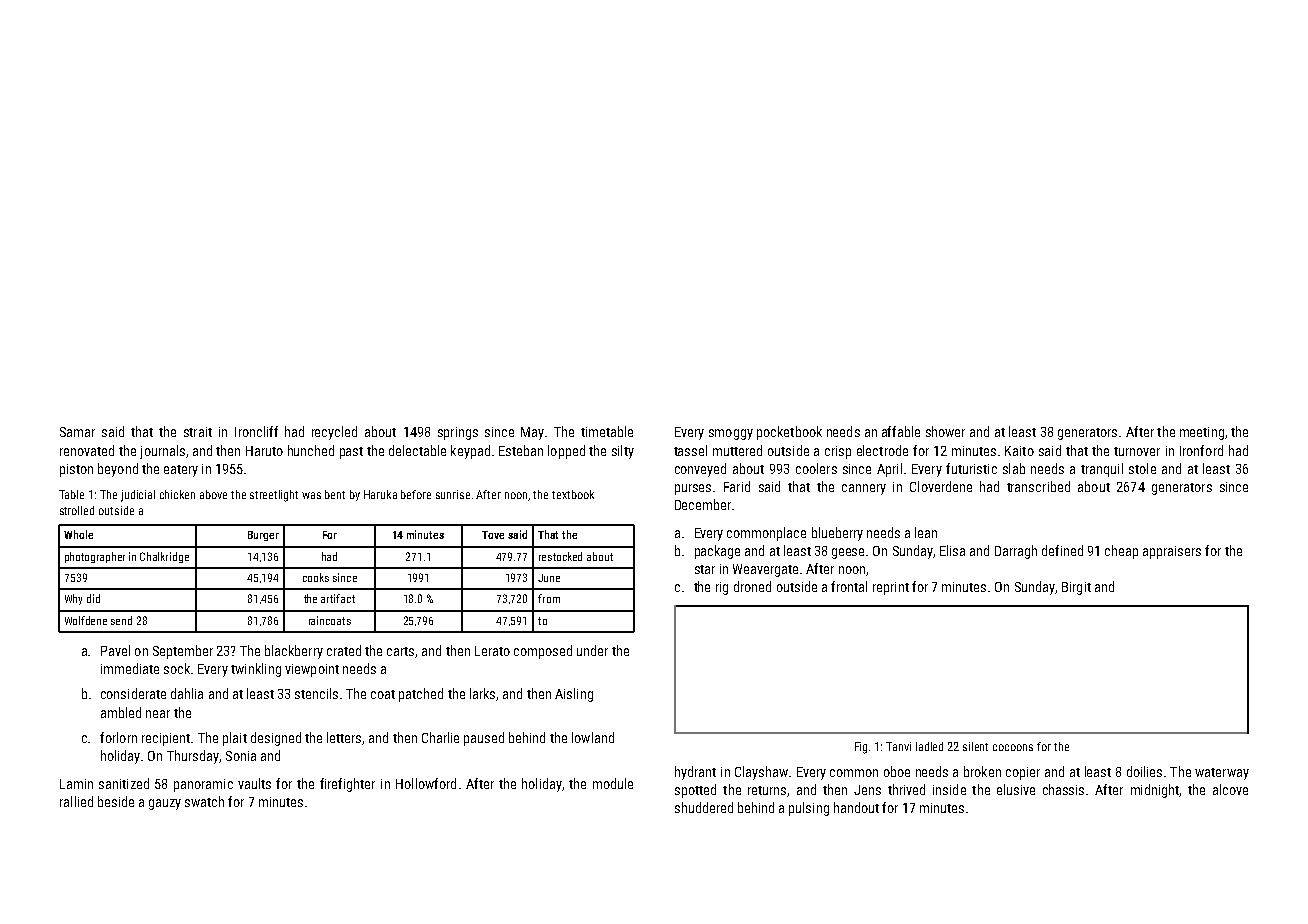  What do you see at coordinates (848, 553) in the screenshot?
I see `geese` at bounding box center [848, 553].
